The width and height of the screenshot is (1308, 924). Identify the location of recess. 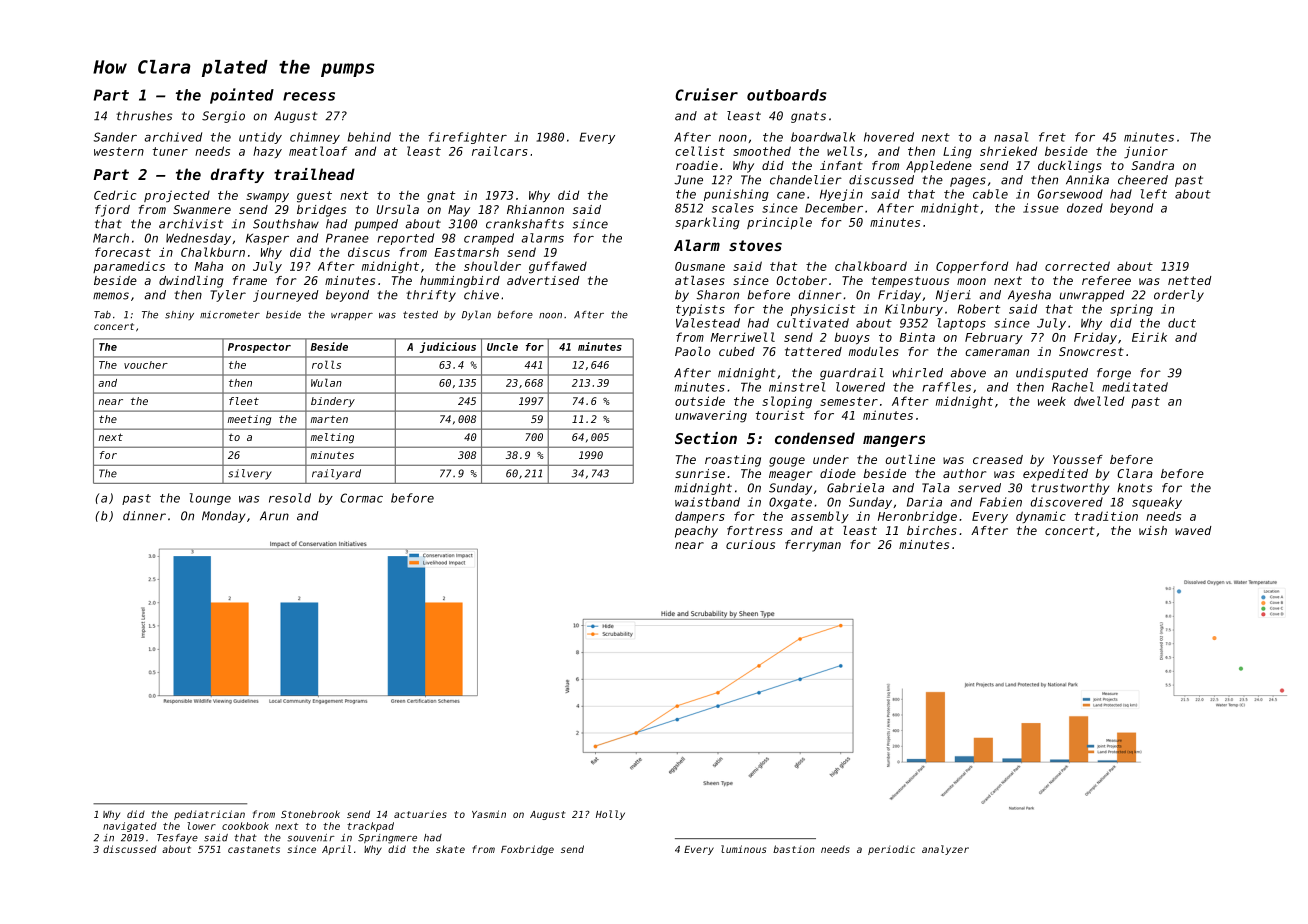
(309, 96).
